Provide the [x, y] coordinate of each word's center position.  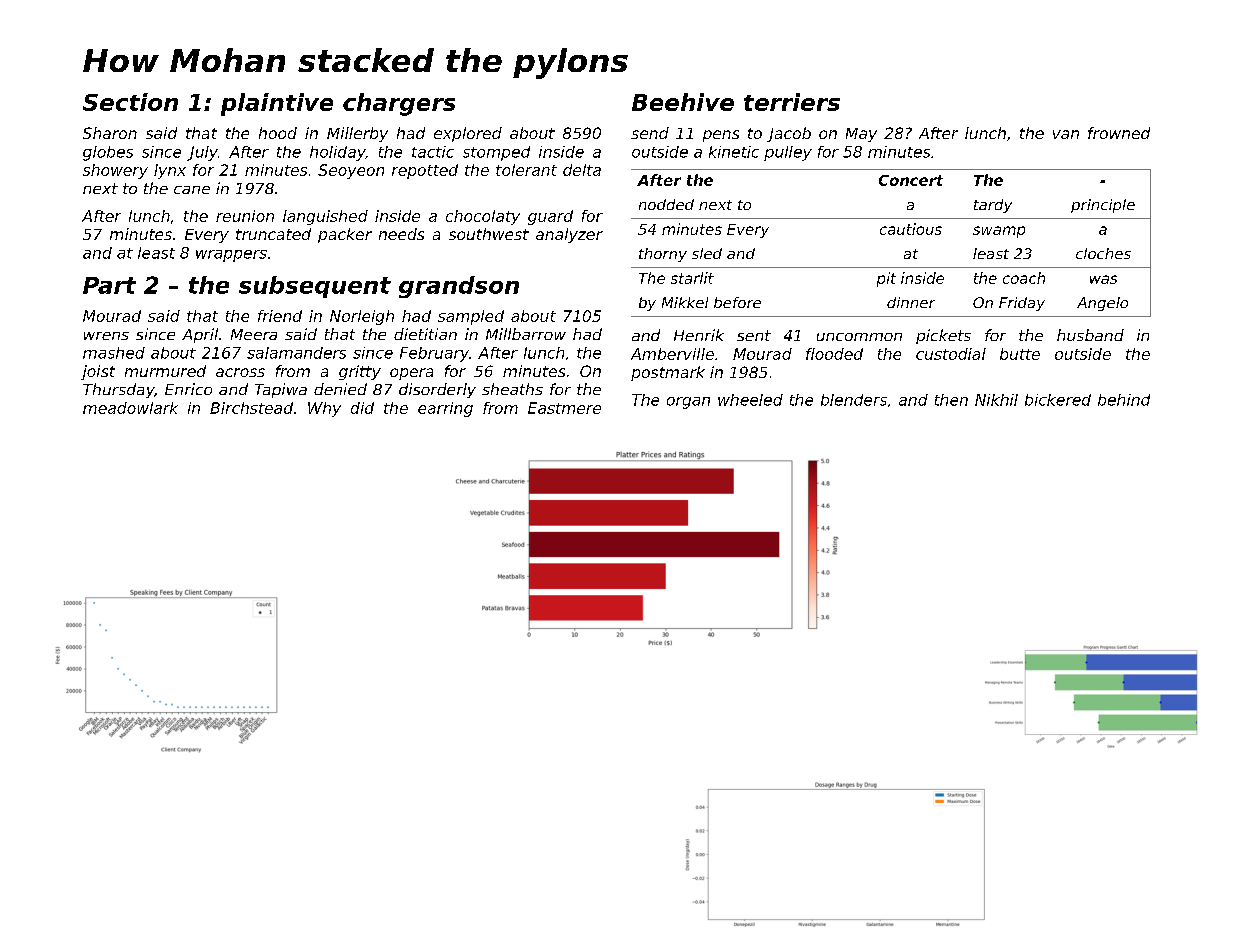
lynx [170, 171]
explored [468, 134]
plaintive [277, 104]
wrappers [231, 256]
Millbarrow [526, 334]
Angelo [1102, 304]
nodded [666, 204]
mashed [114, 353]
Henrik [699, 335]
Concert [911, 180]
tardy [993, 206]
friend [280, 316]
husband [1090, 335]
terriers [792, 102]
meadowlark [130, 408]
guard [550, 217]
